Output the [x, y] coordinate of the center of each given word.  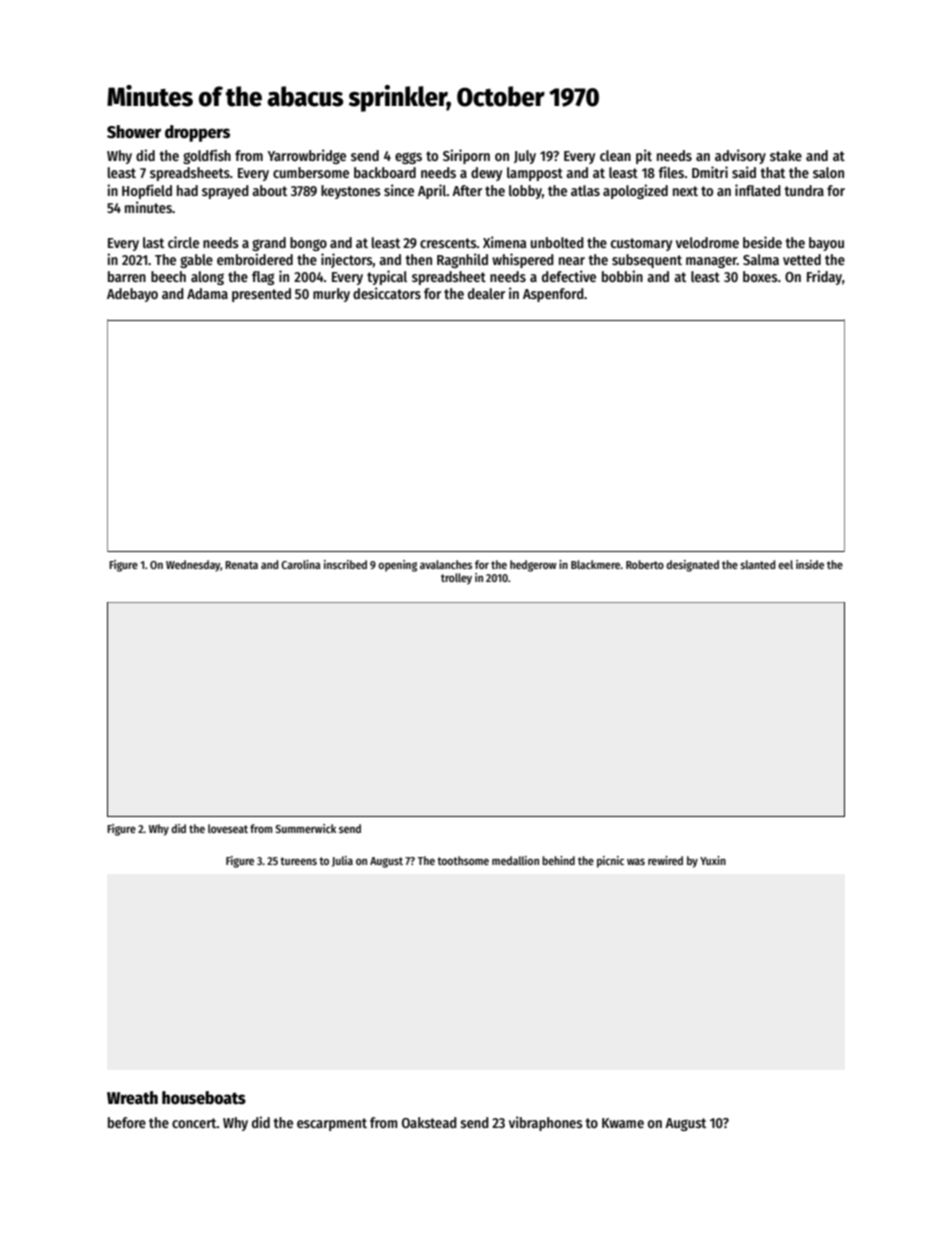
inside [810, 564]
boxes [760, 276]
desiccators [387, 293]
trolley [456, 579]
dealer [486, 293]
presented [261, 295]
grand [269, 244]
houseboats [204, 1098]
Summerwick [305, 828]
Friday [824, 277]
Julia [342, 861]
